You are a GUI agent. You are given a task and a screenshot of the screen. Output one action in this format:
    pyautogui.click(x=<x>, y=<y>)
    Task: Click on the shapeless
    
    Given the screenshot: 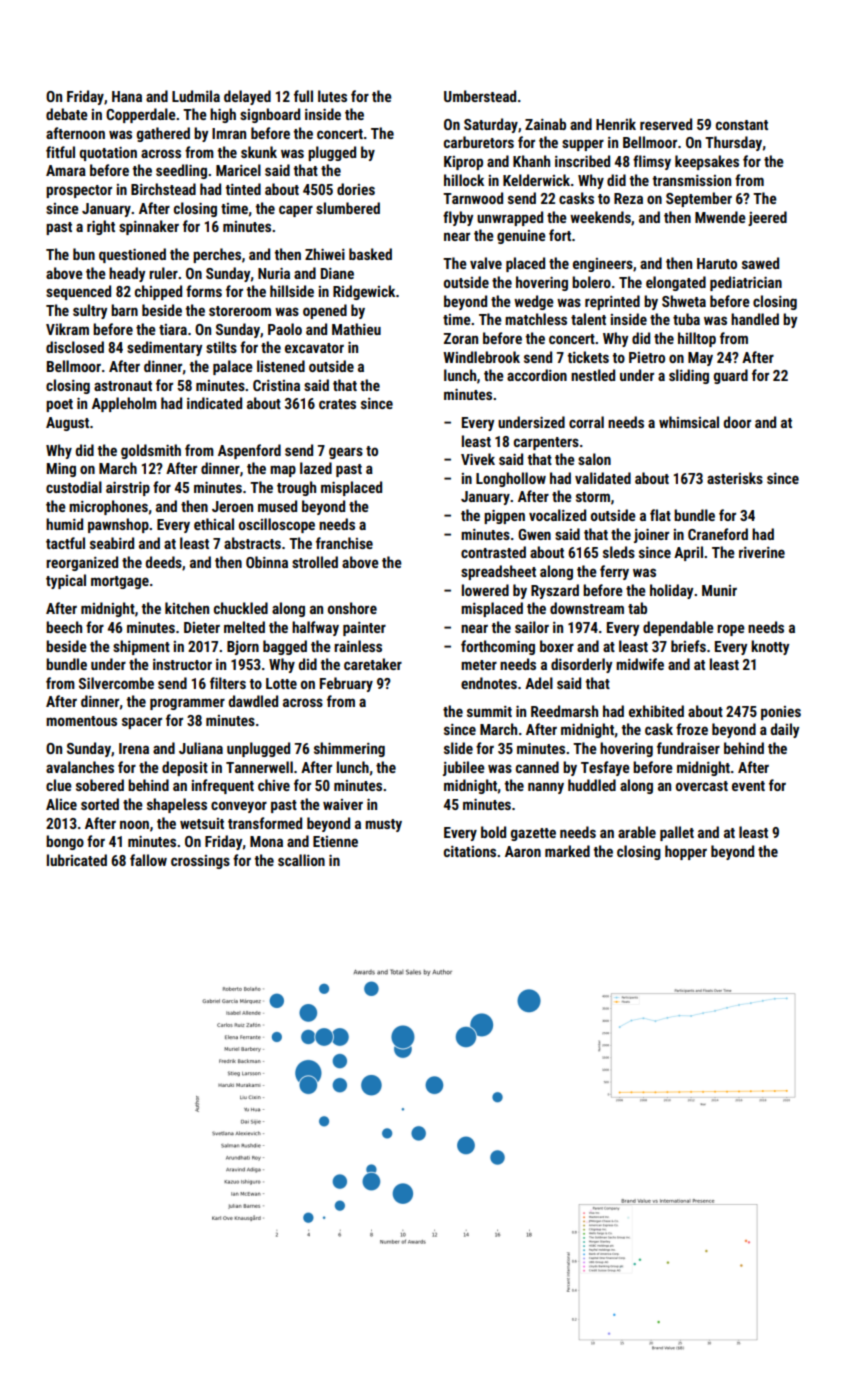 What is the action you would take?
    pyautogui.click(x=177, y=805)
